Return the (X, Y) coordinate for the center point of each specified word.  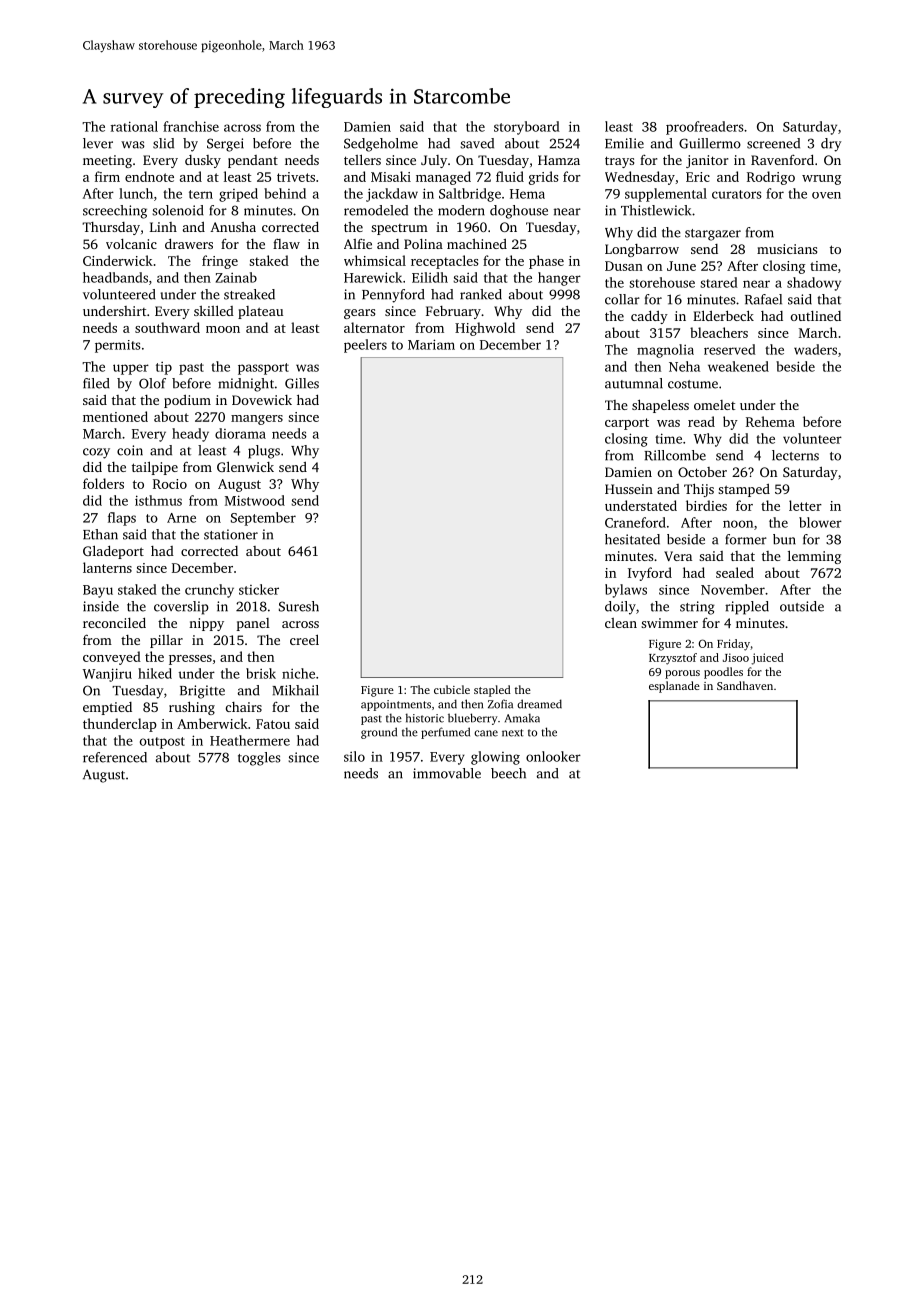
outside (802, 606)
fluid (510, 176)
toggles (259, 759)
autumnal (634, 383)
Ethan (100, 534)
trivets (296, 177)
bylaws (626, 591)
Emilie (624, 143)
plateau (260, 312)
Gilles (302, 383)
